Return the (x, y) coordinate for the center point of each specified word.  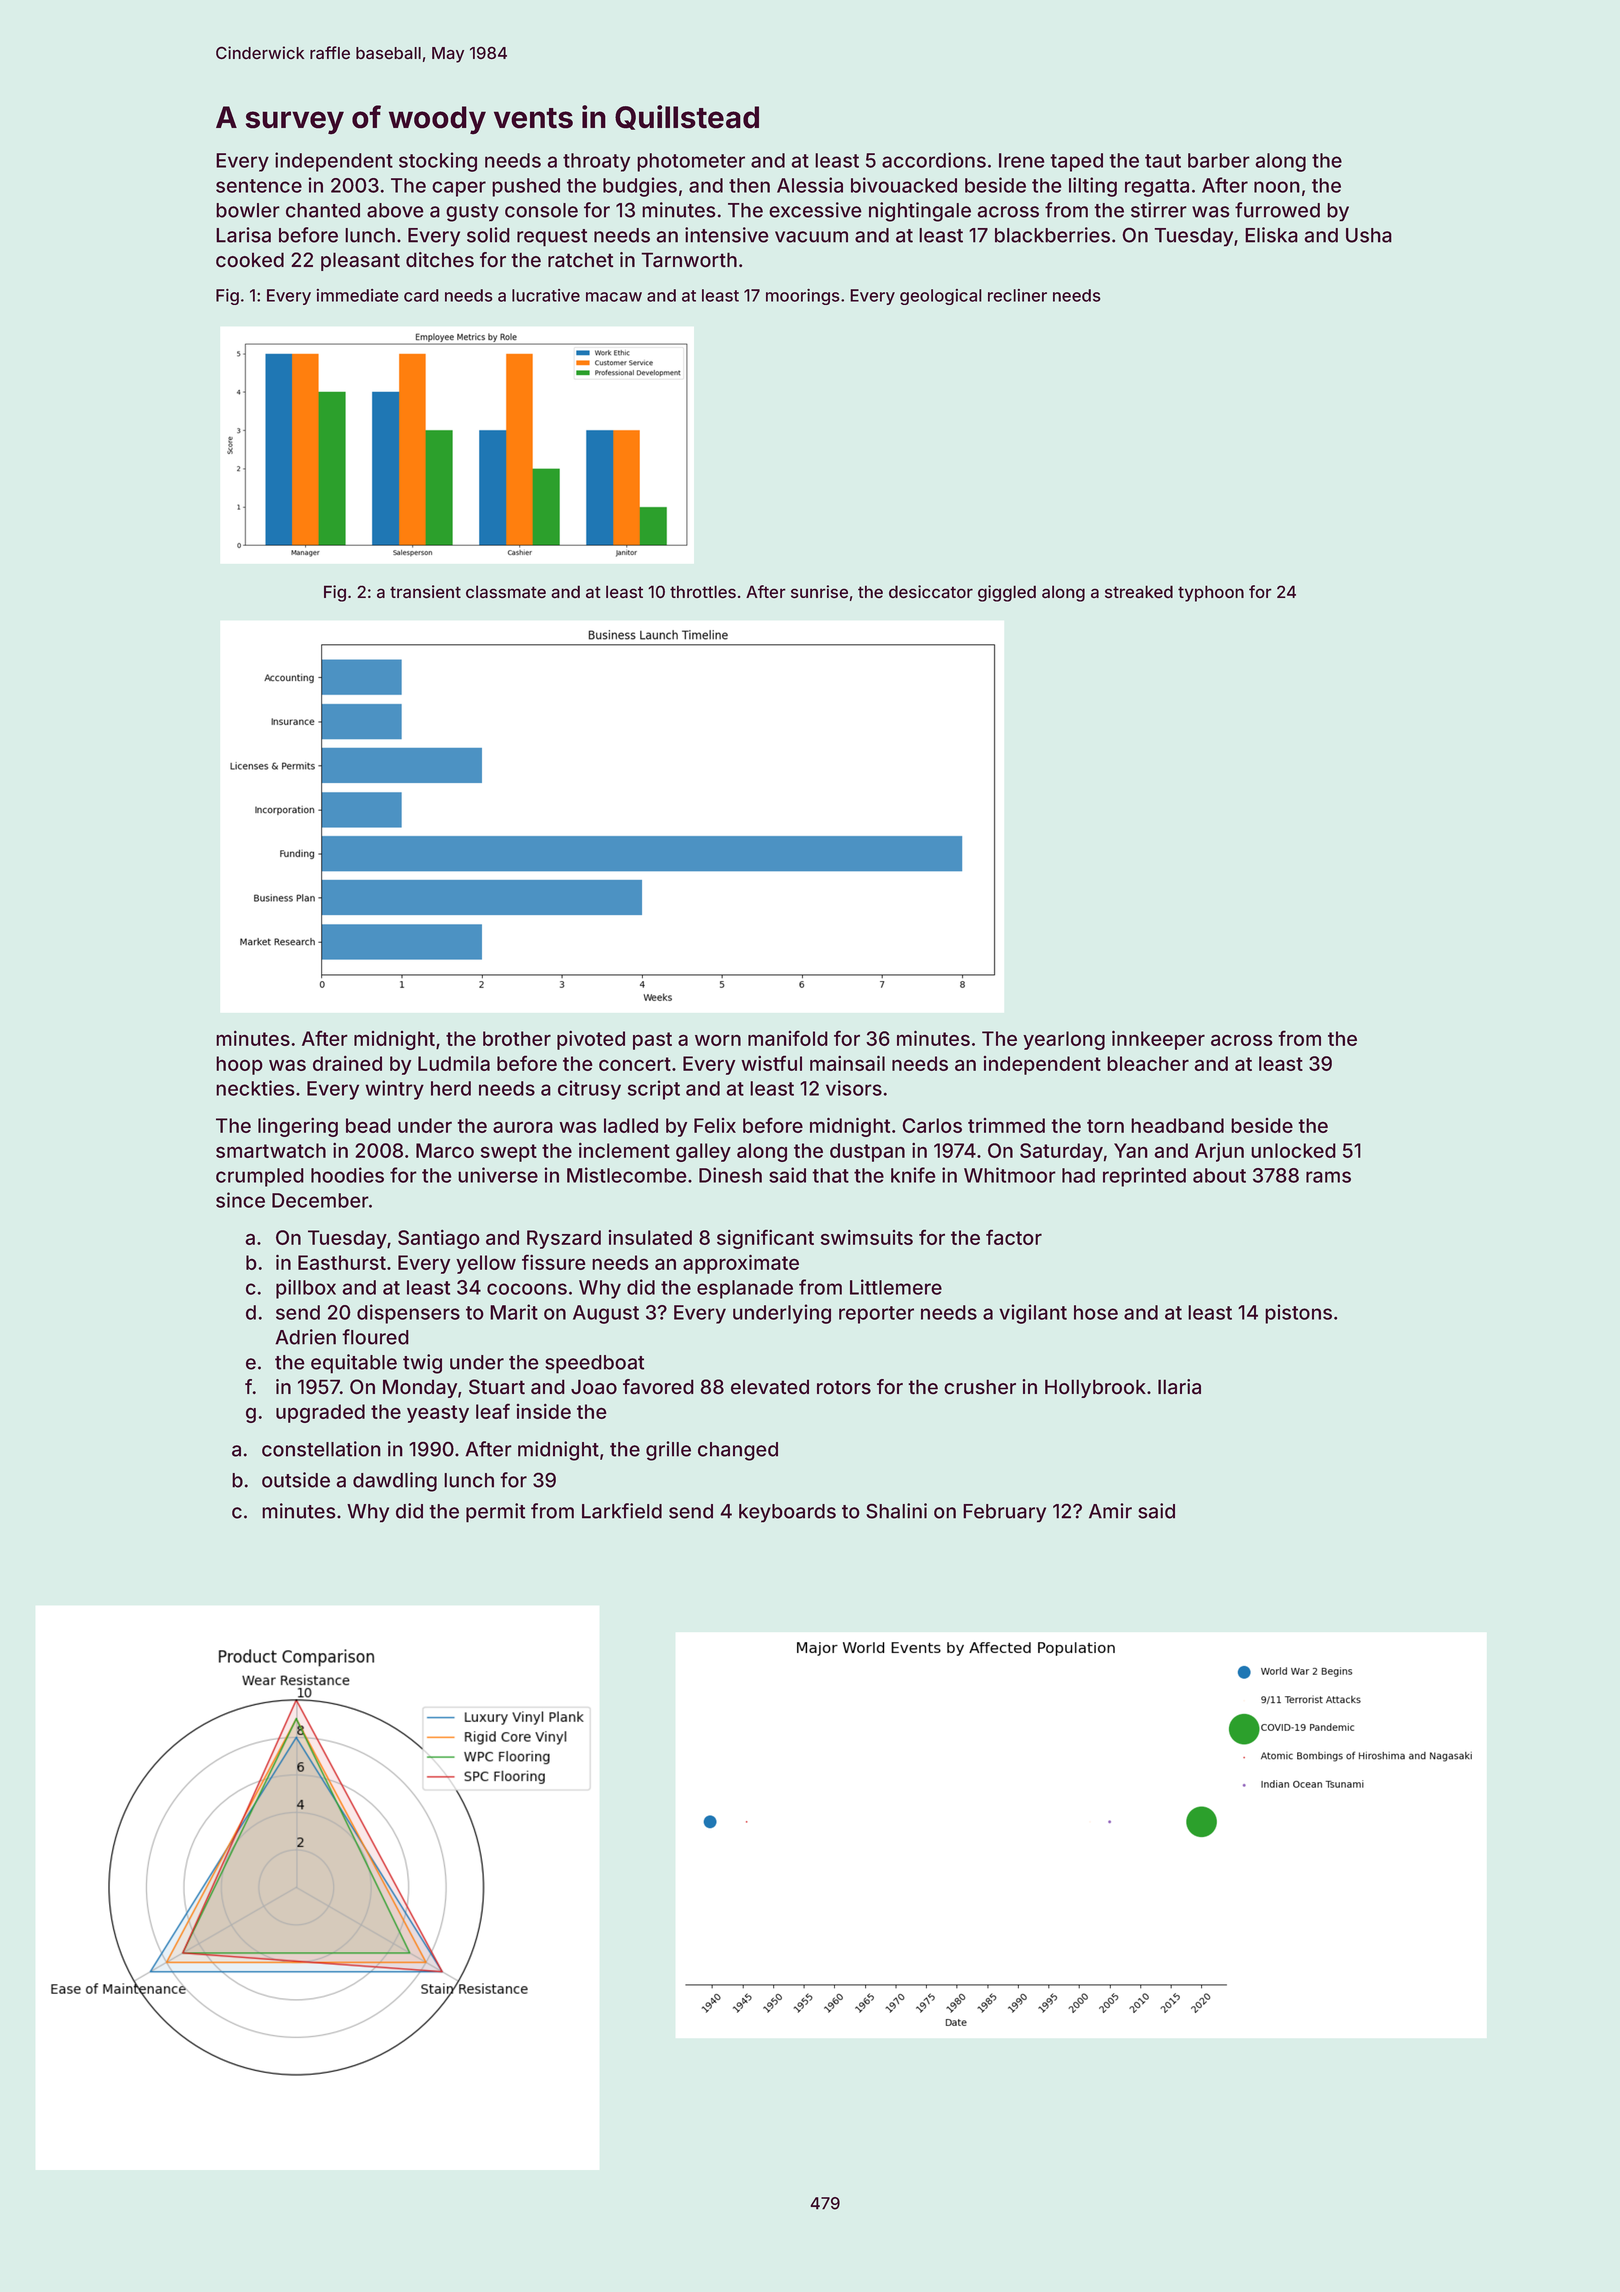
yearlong (1064, 1040)
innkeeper (1158, 1040)
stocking (438, 162)
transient (425, 592)
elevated (770, 1387)
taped (1076, 162)
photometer (691, 162)
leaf (493, 1411)
